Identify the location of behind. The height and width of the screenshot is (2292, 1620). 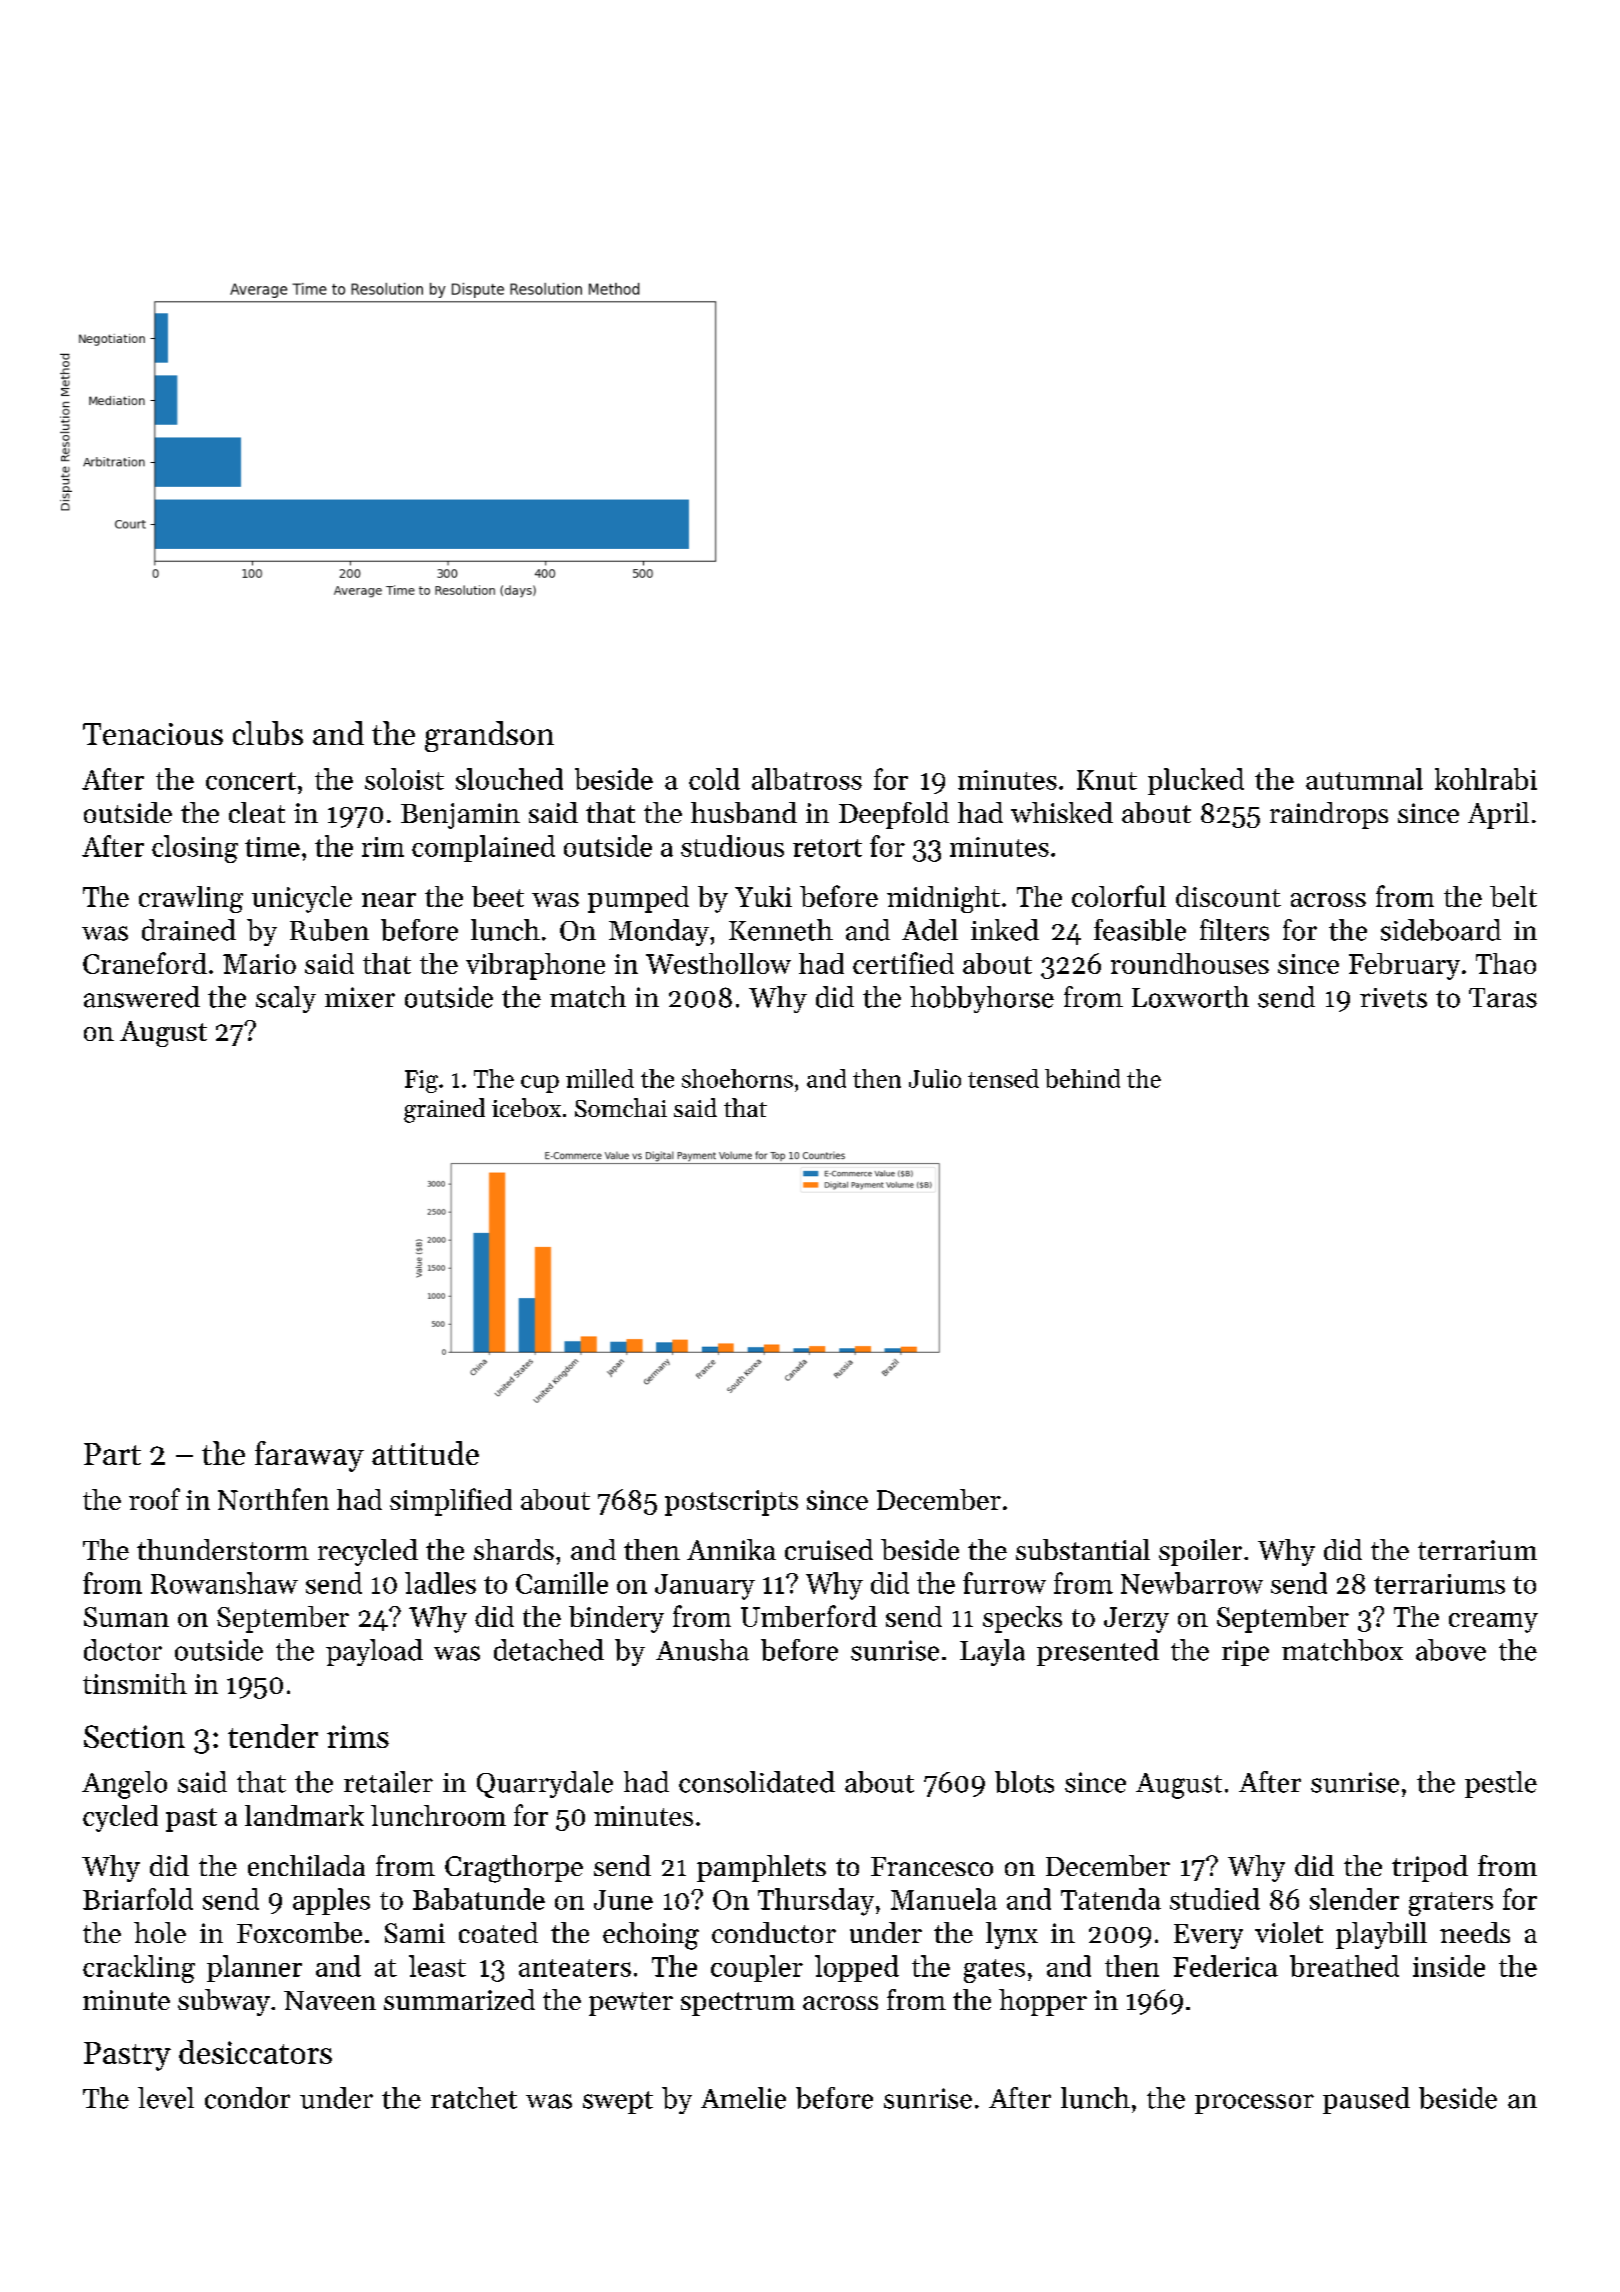
(1082, 1078).
